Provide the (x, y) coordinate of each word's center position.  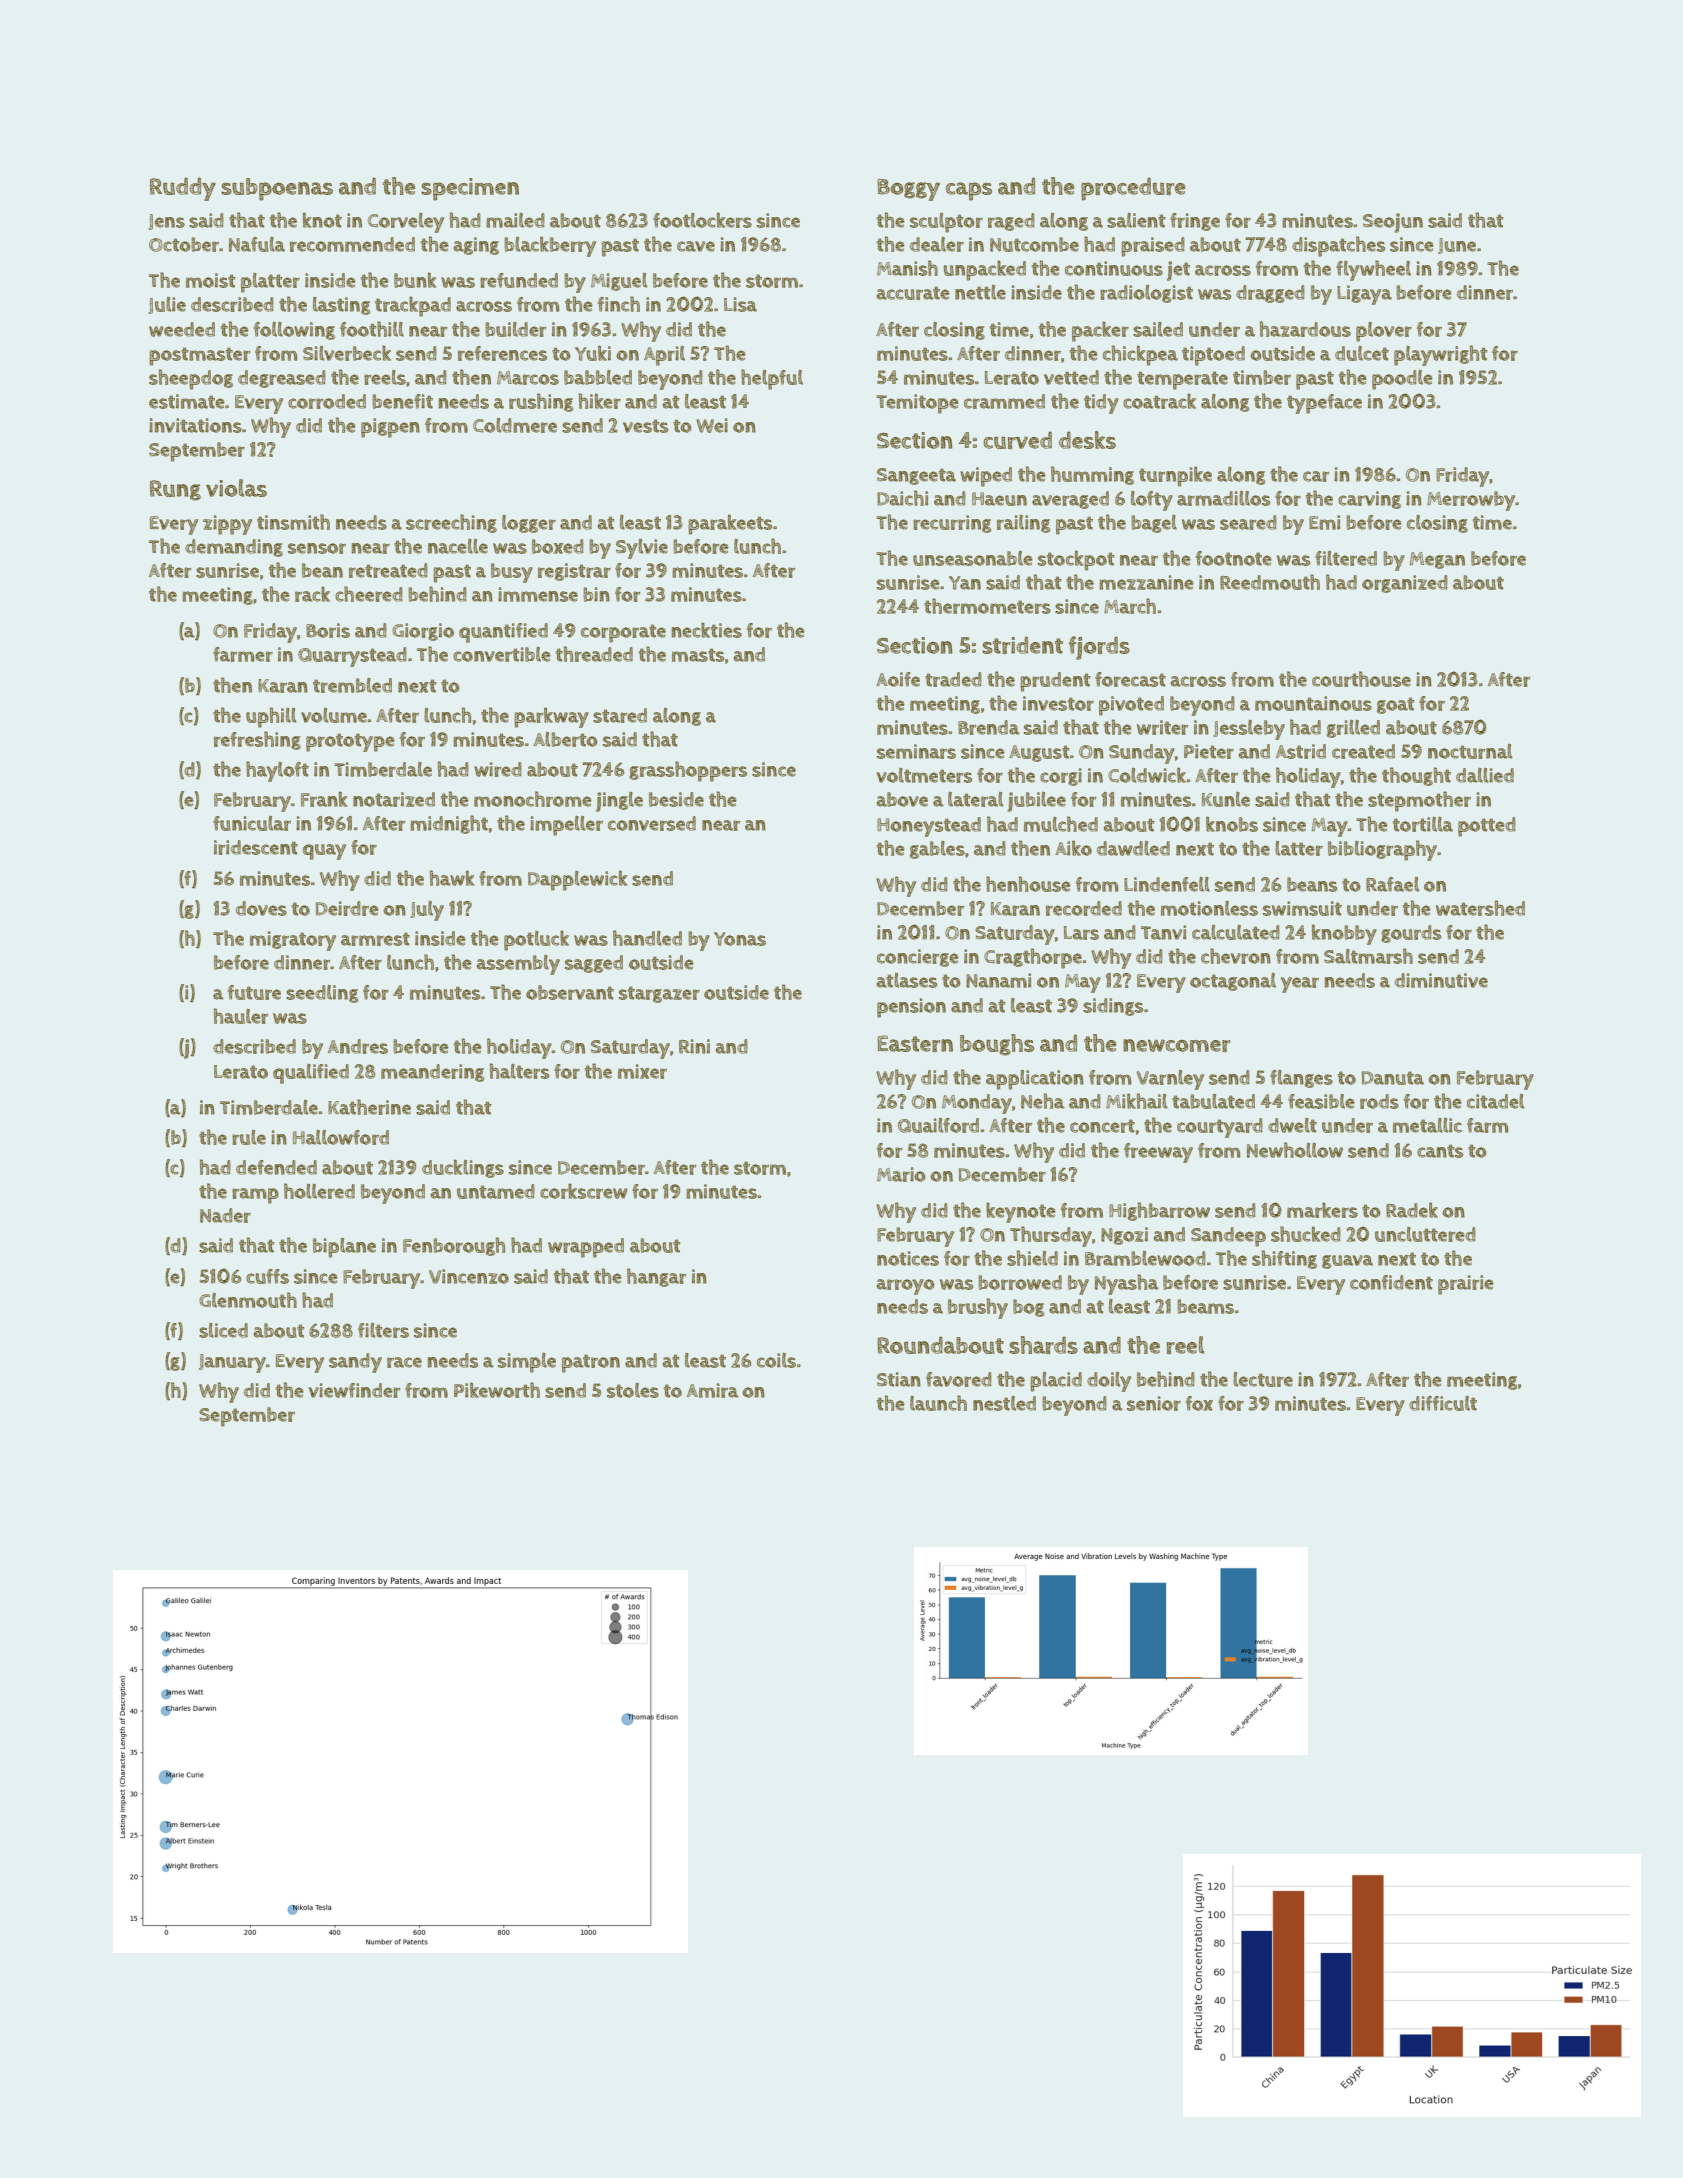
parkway (551, 717)
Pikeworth (497, 1390)
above (902, 799)
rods (1379, 1101)
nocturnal (1470, 751)
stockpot (1076, 560)
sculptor (946, 223)
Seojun (1393, 223)
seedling (322, 994)
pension (911, 1008)
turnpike (1175, 476)
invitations (195, 425)
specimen (470, 189)
